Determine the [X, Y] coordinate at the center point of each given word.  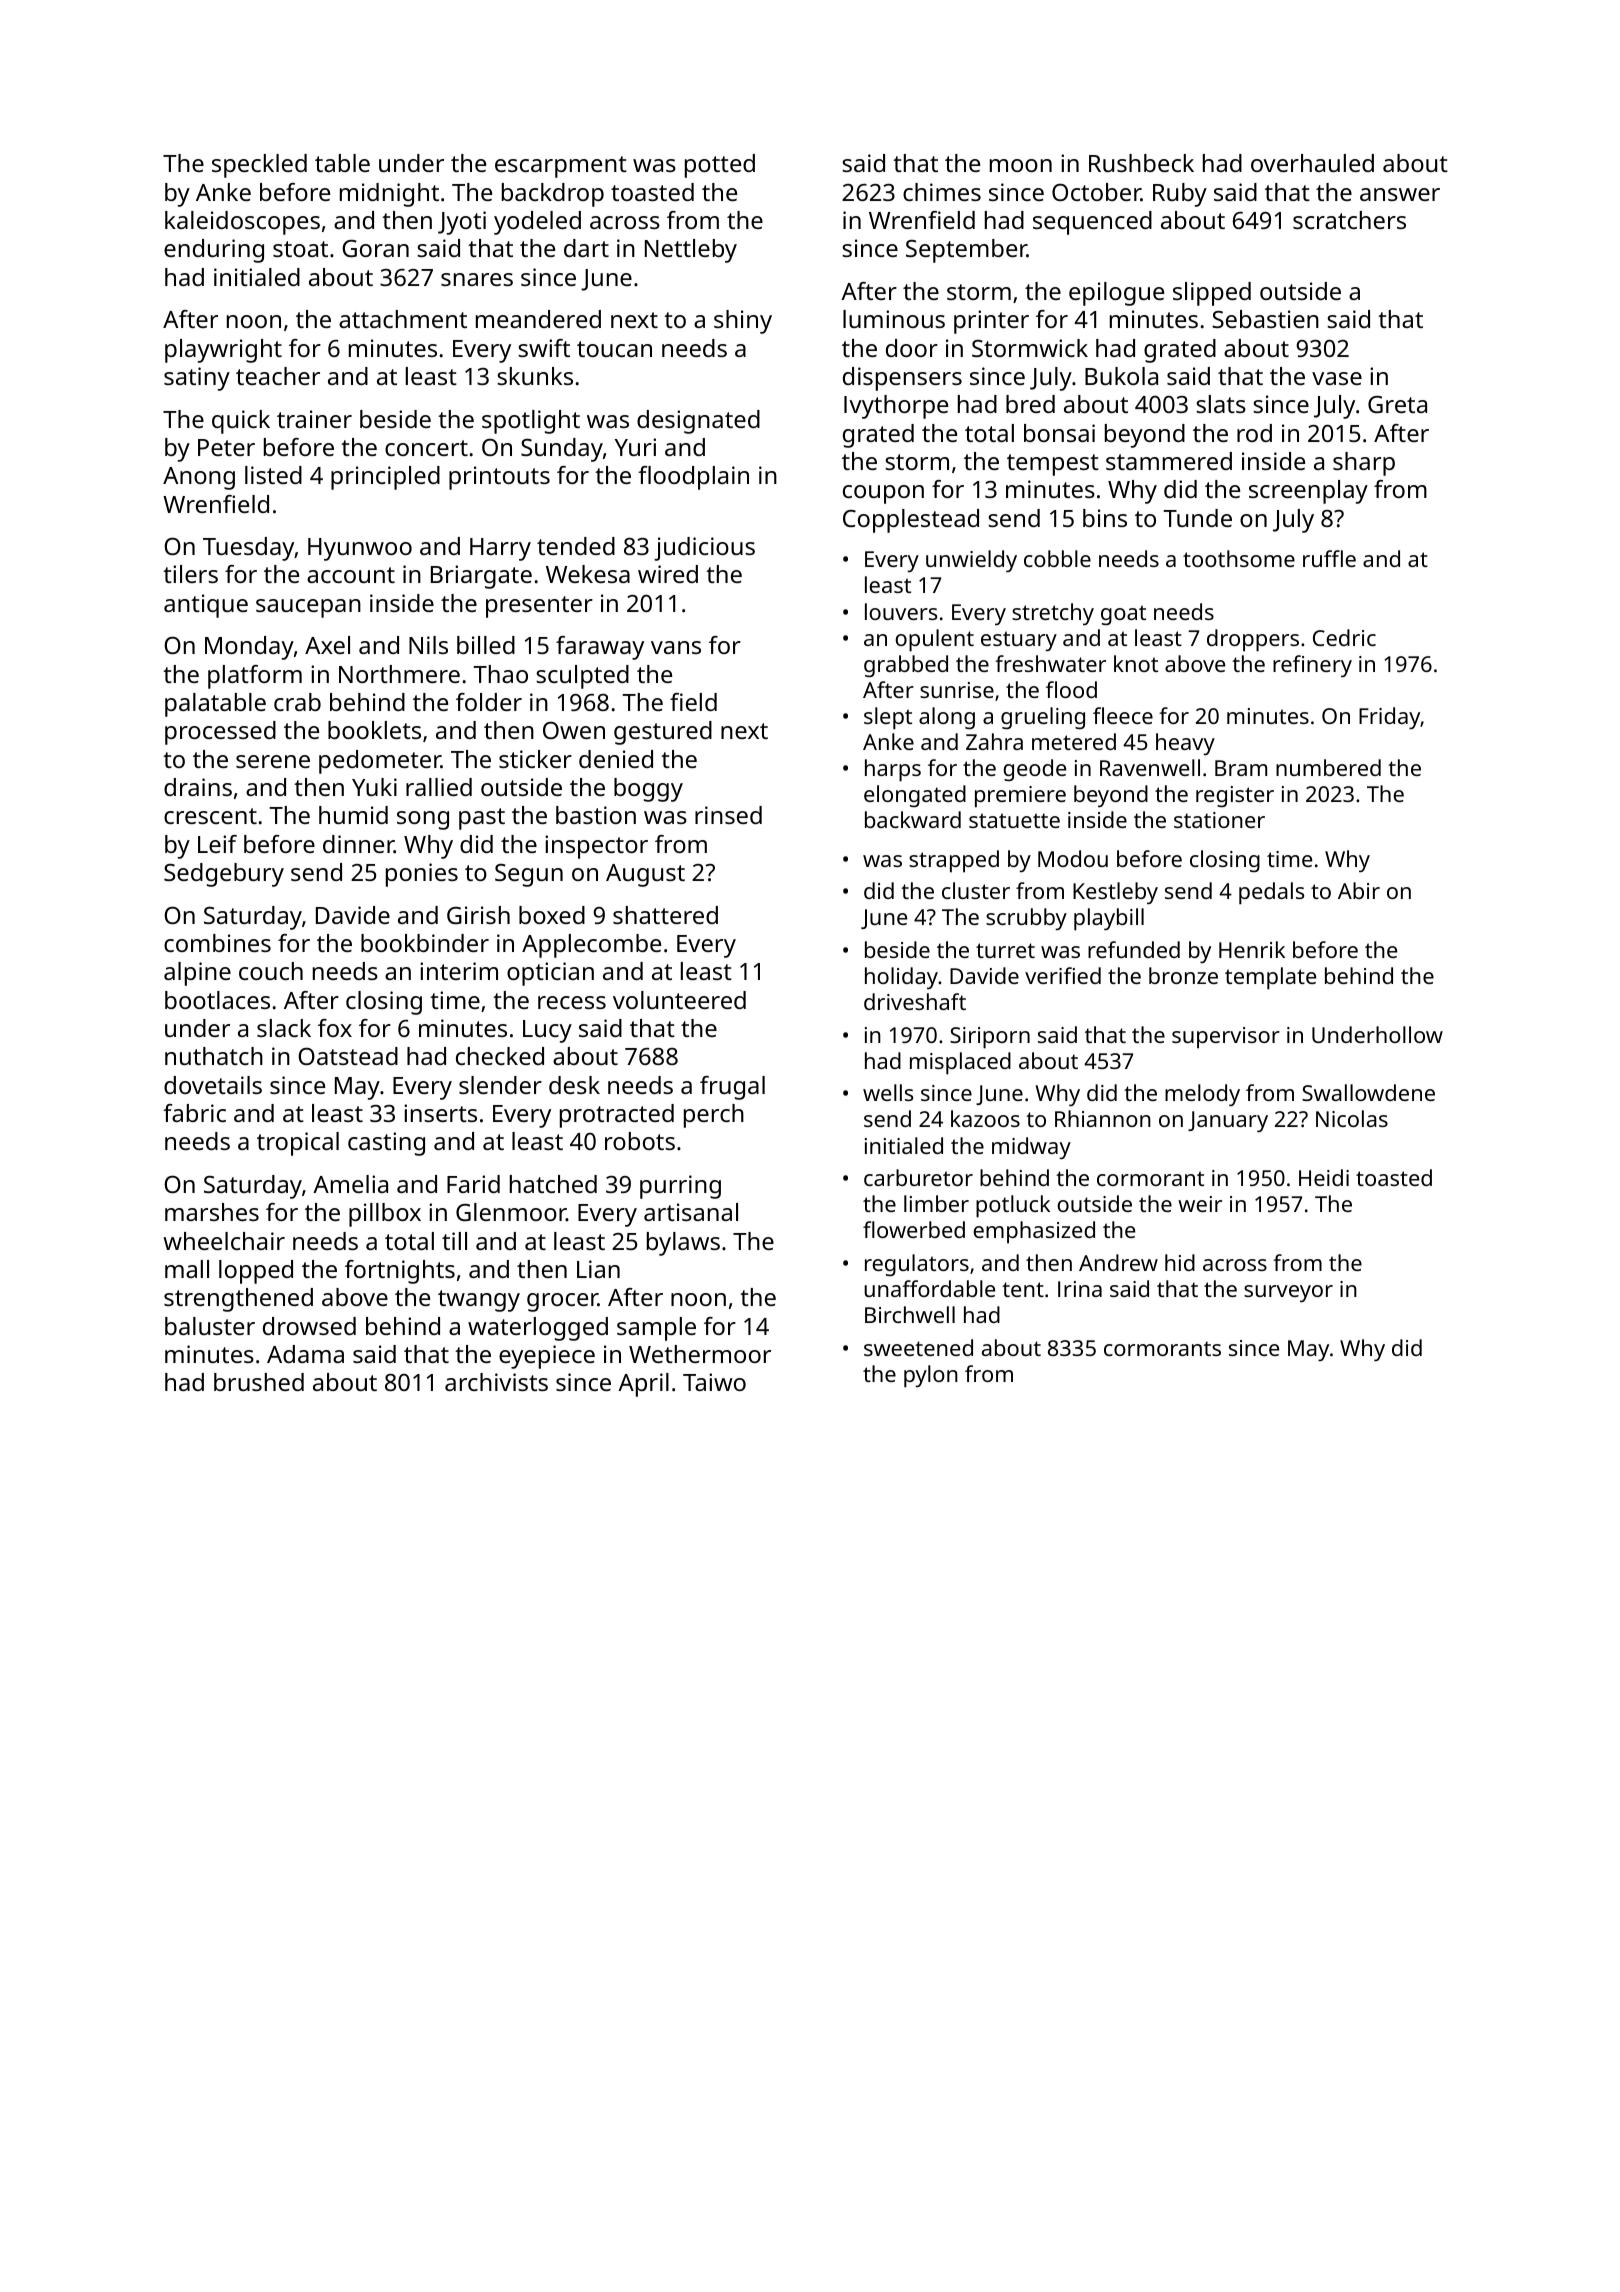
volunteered [679, 1000]
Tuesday [249, 549]
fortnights [400, 1272]
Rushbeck [1141, 163]
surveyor [1288, 1293]
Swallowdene [1368, 1092]
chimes [942, 192]
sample [656, 1329]
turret [1005, 950]
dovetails [213, 1085]
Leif [217, 844]
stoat [300, 249]
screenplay [1308, 492]
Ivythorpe [896, 407]
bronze [1183, 975]
